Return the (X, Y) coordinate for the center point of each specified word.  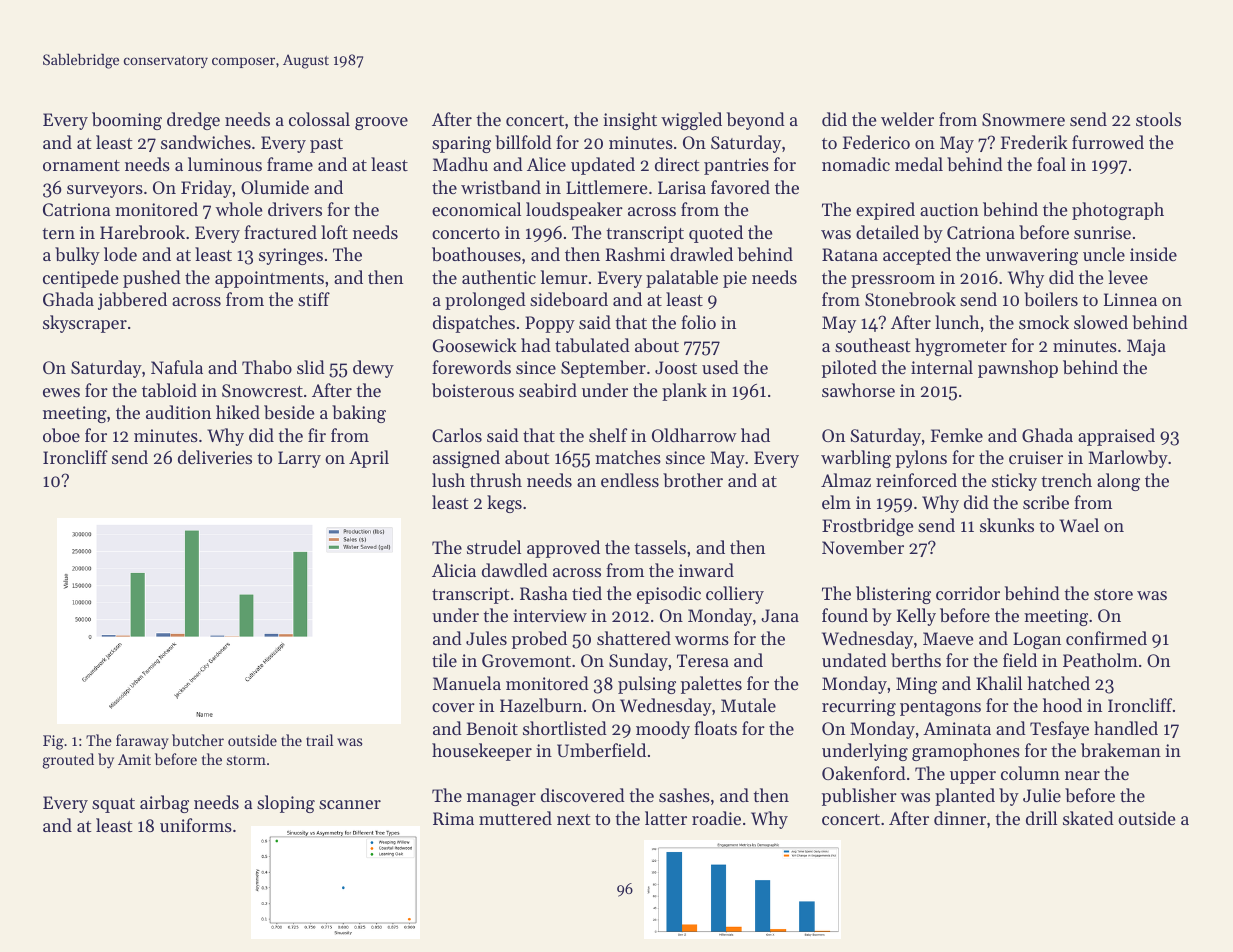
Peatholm (1100, 660)
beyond (756, 121)
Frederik (1034, 142)
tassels (660, 547)
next (573, 819)
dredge (193, 121)
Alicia (454, 570)
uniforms (196, 825)
